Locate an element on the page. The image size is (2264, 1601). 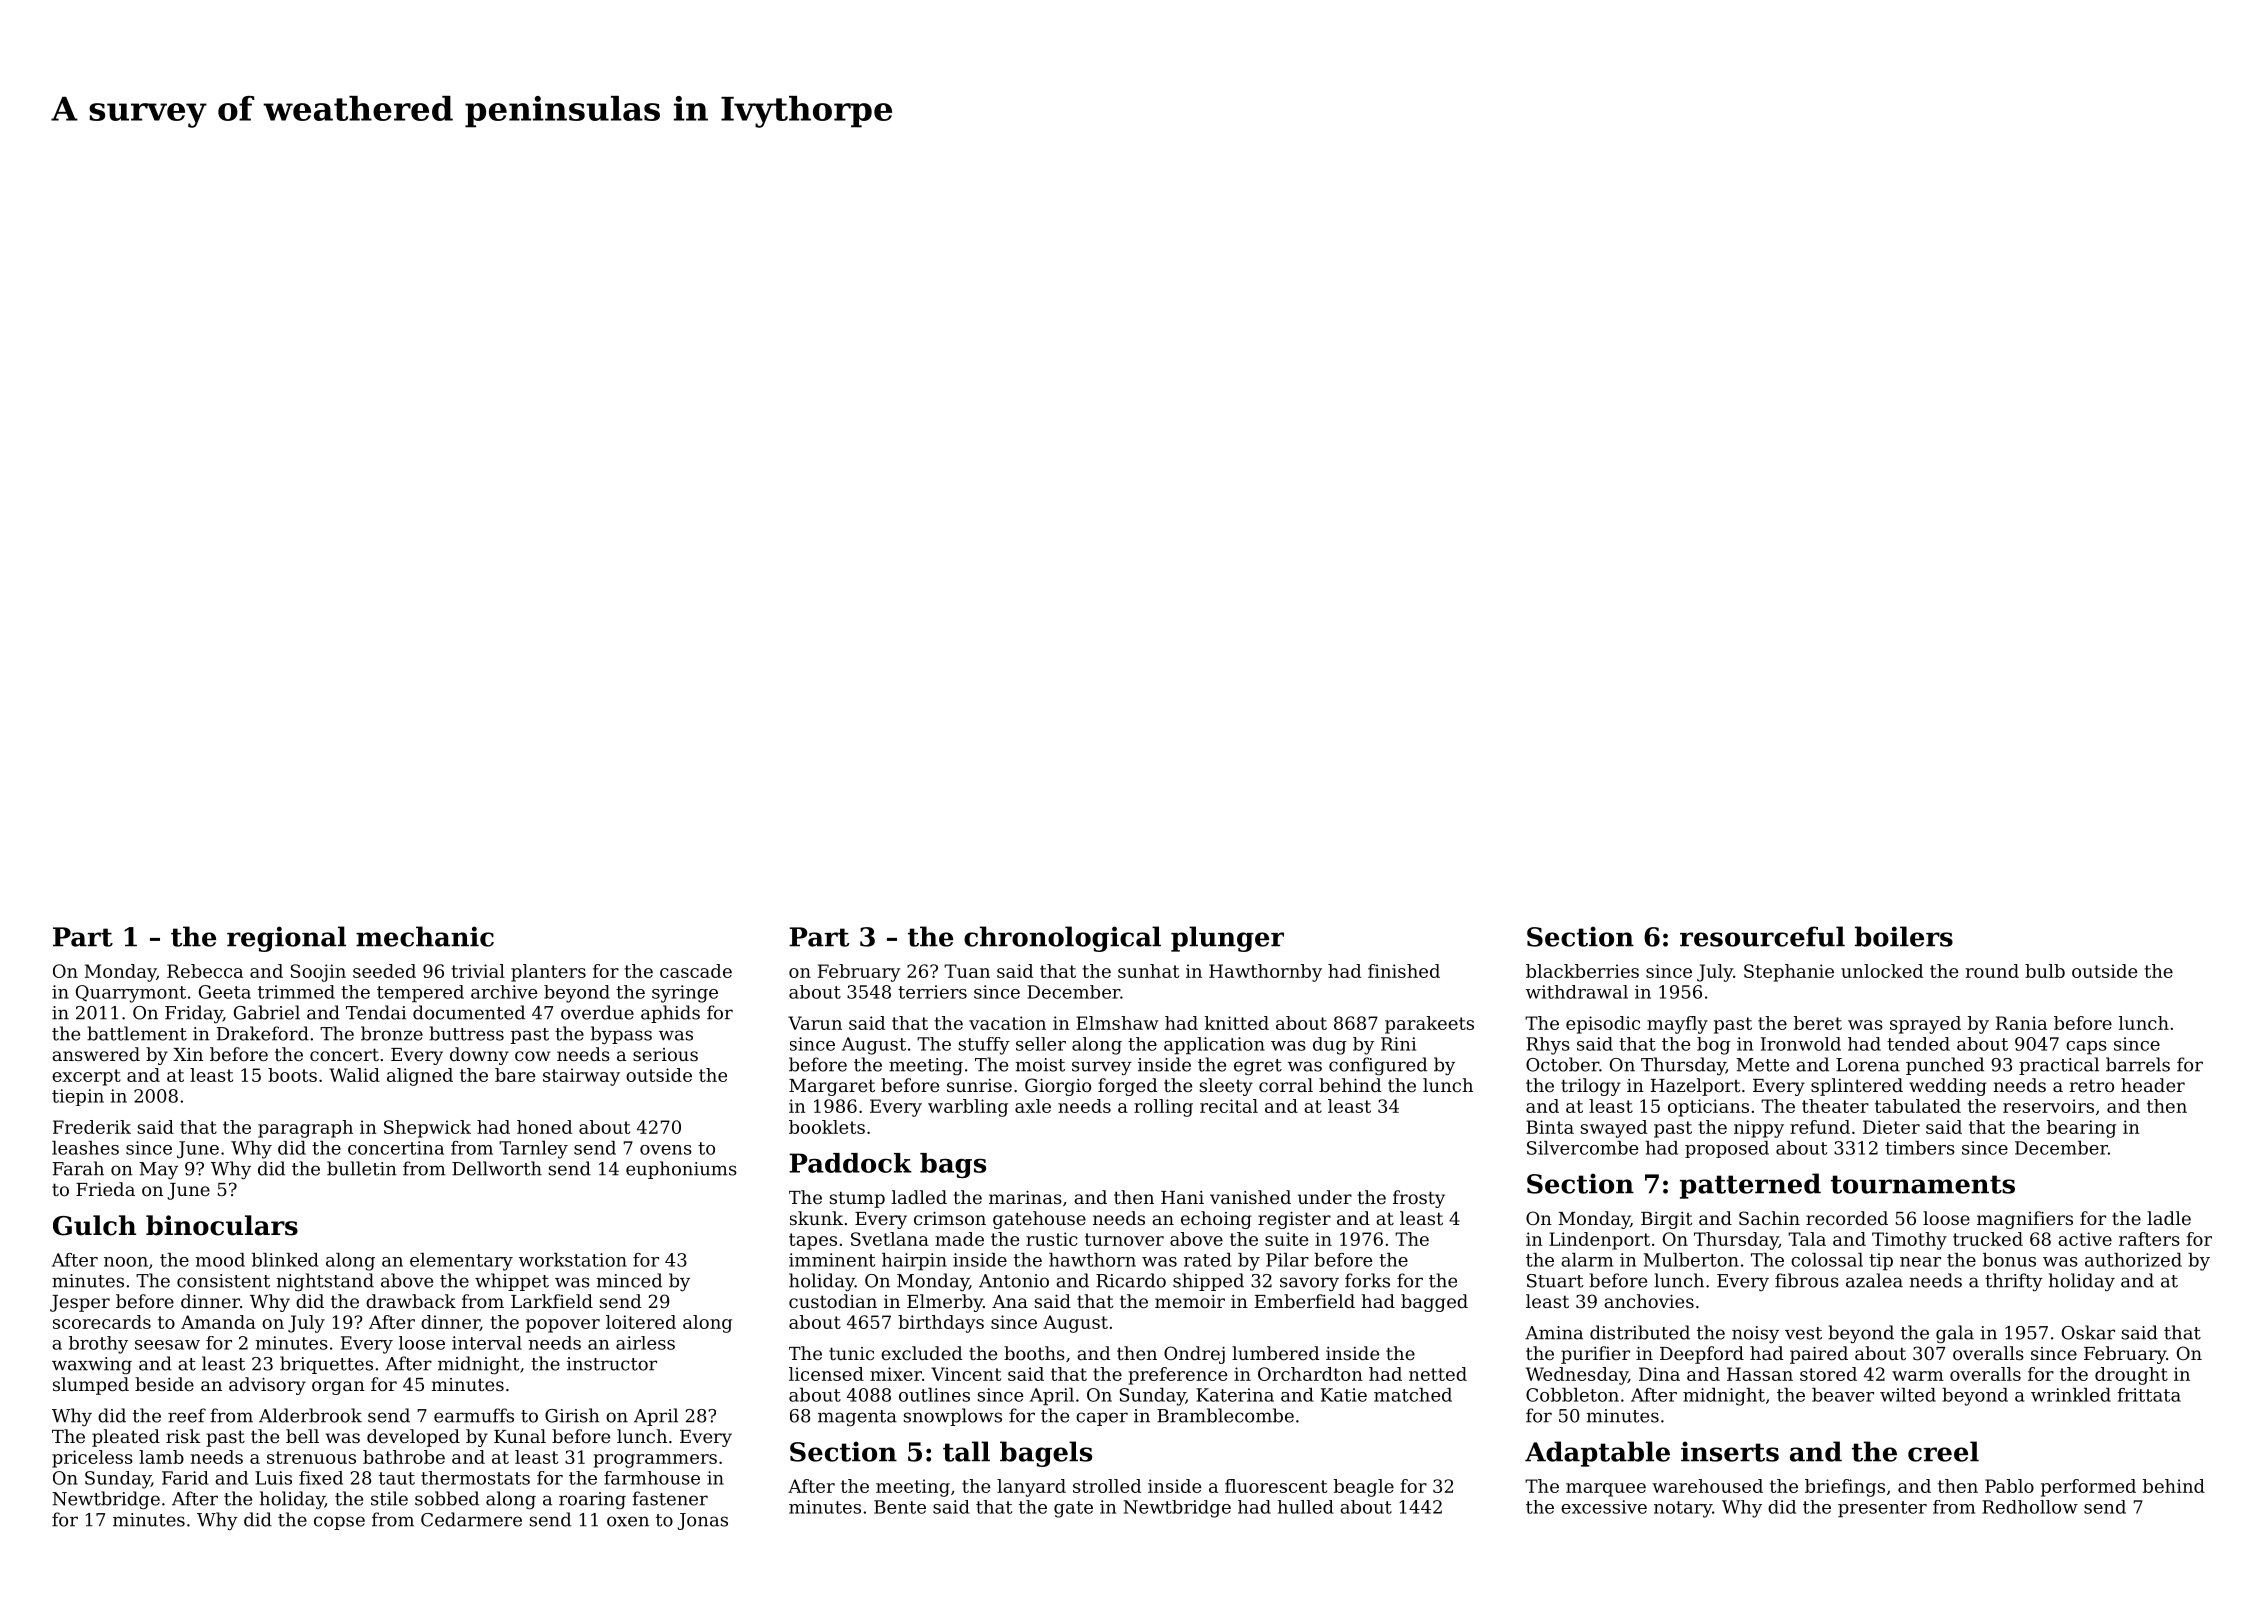
frosty is located at coordinates (1419, 1199).
